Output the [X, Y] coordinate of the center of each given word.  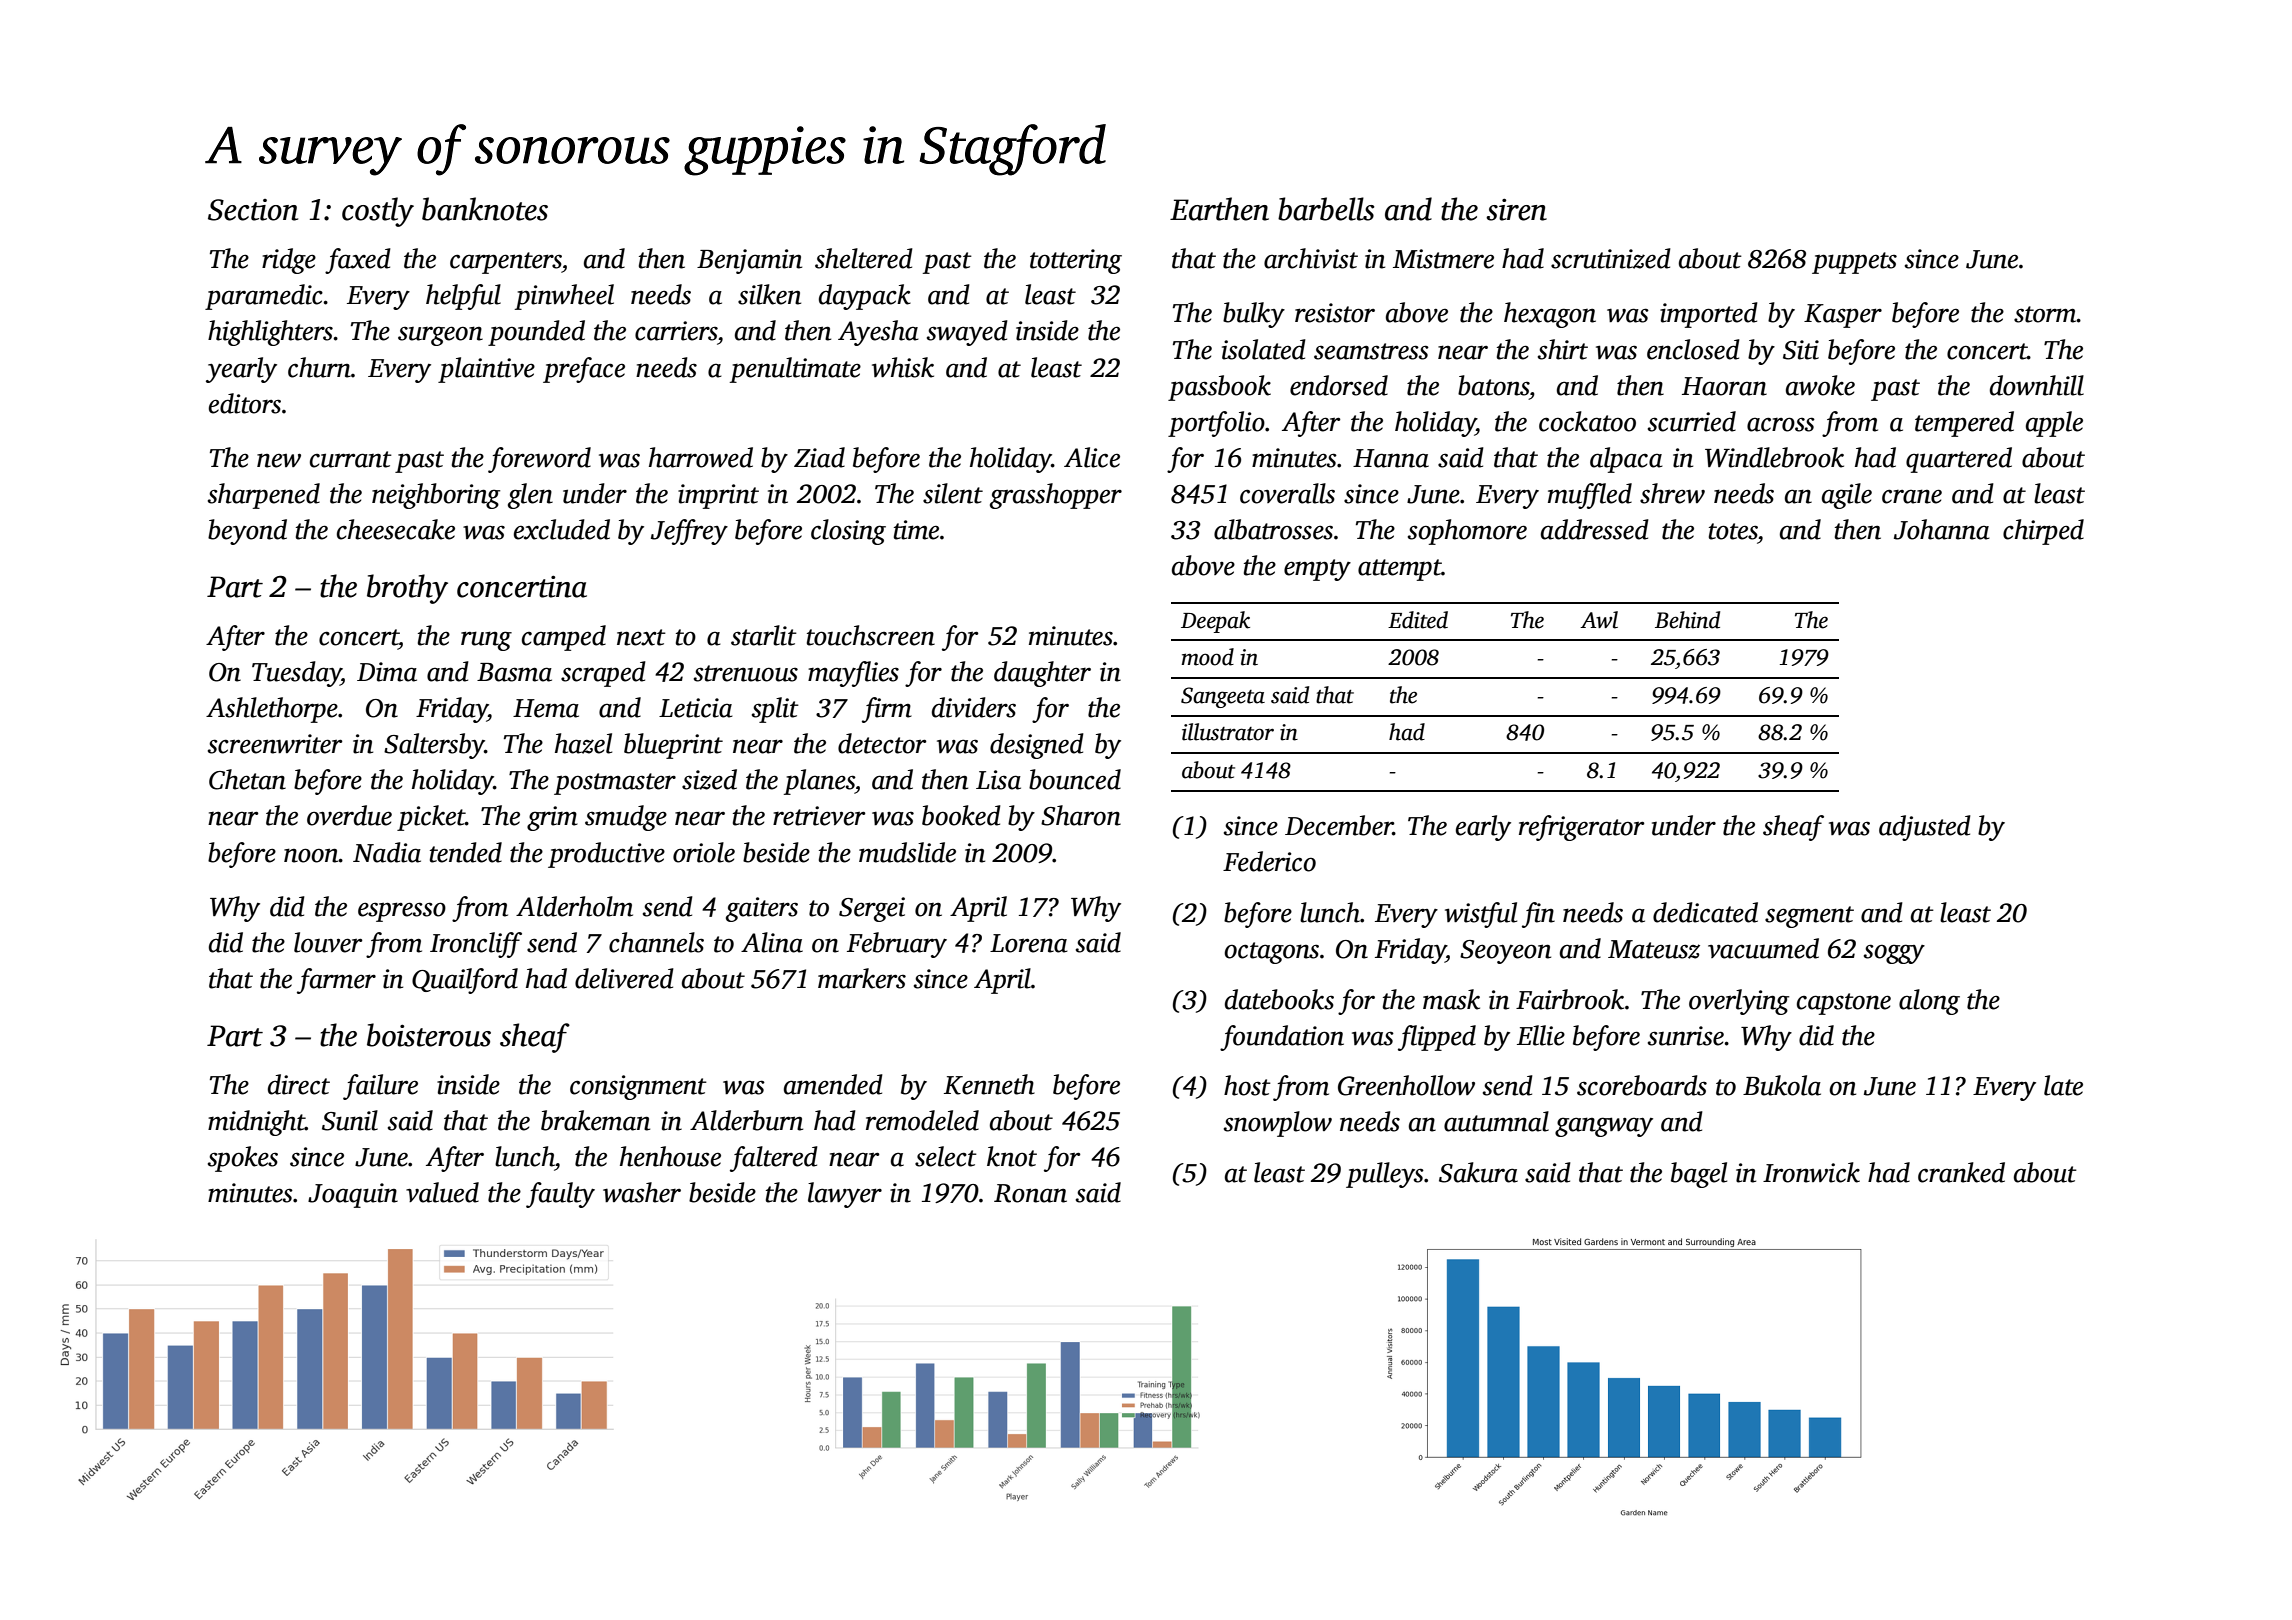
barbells [1326, 209]
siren [1516, 210]
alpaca [1626, 460]
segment [1809, 917]
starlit [764, 635]
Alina [772, 942]
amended [833, 1084]
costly [378, 212]
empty [1317, 570]
